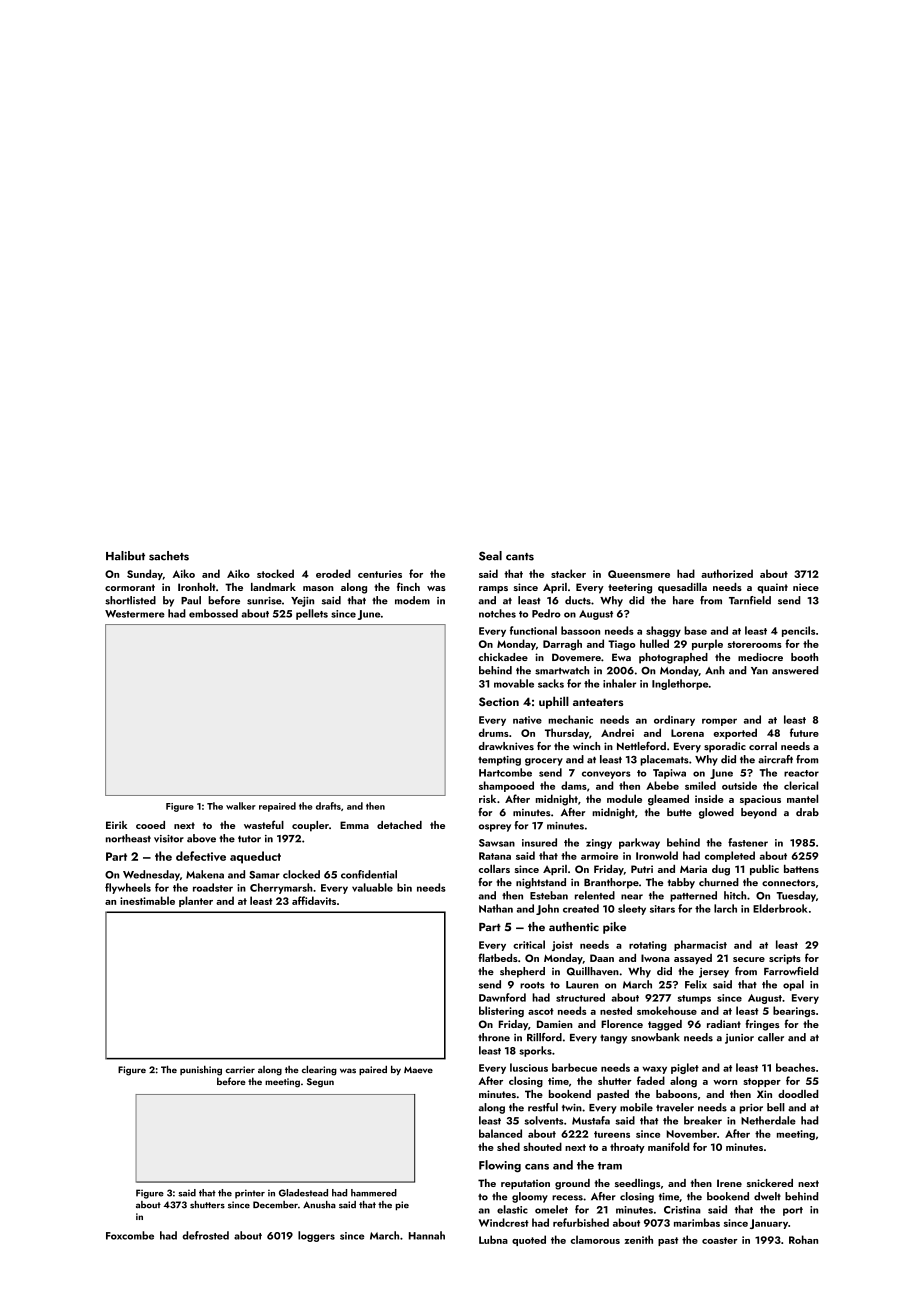 The height and width of the image is (1308, 924). I want to click on Elderbrook, so click(780, 908).
